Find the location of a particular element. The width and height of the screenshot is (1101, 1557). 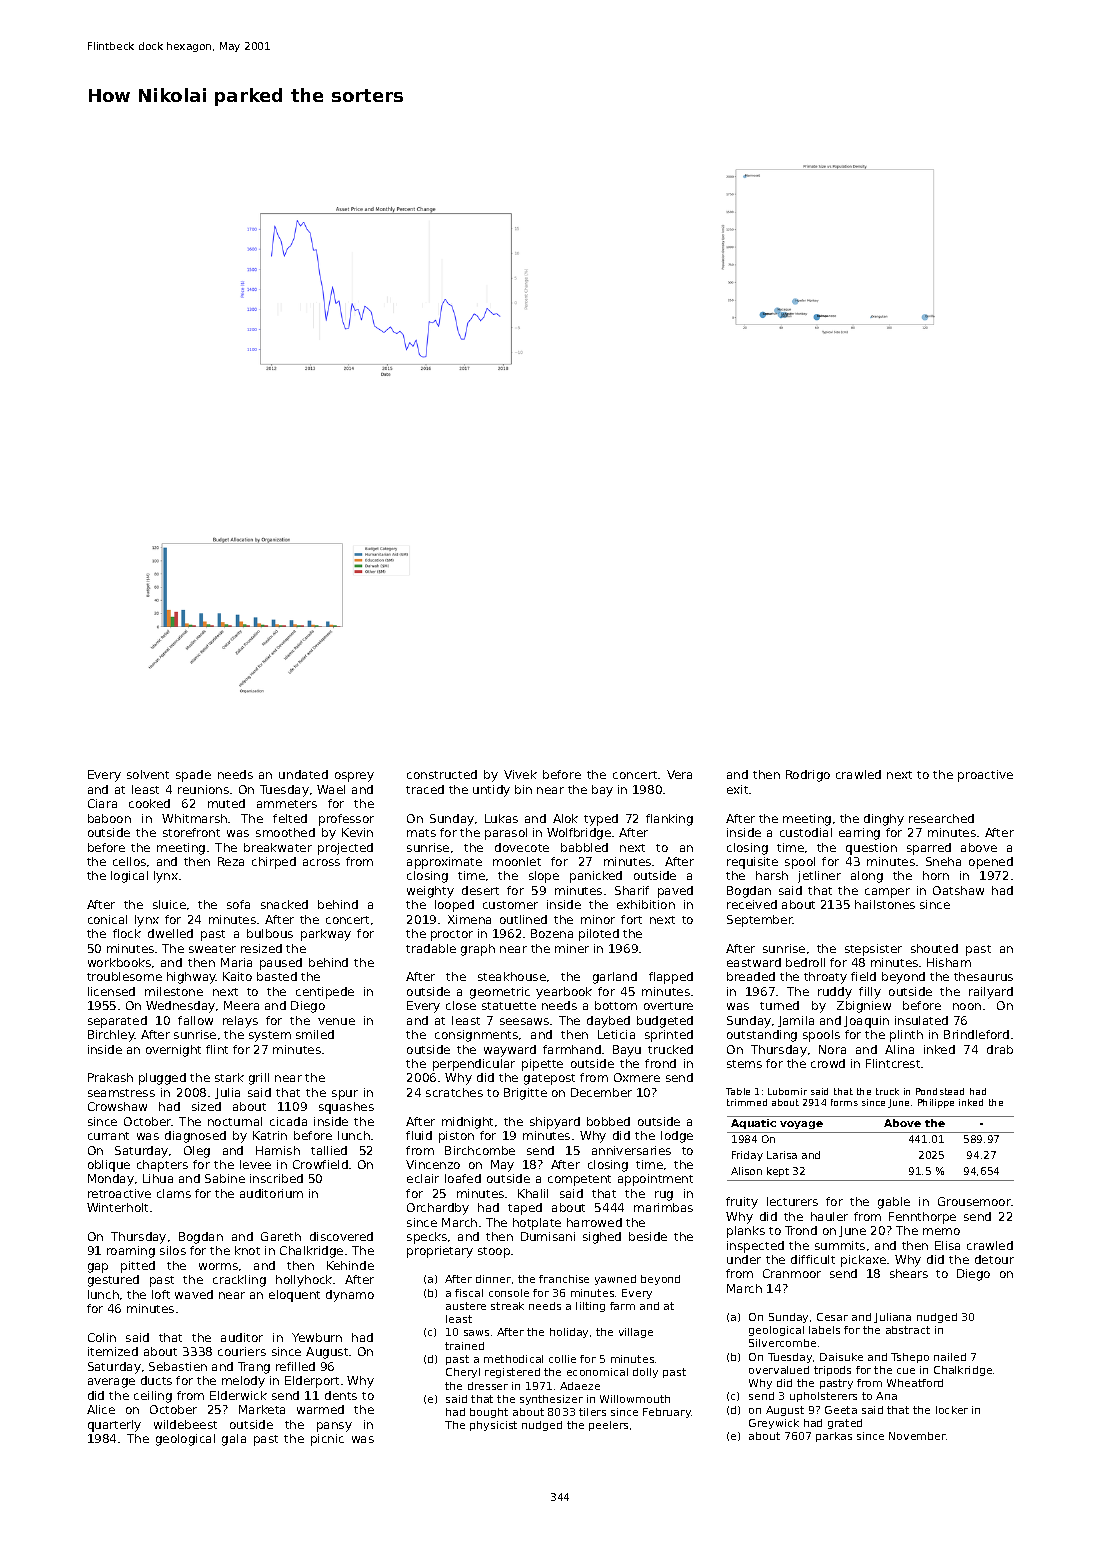

clams is located at coordinates (174, 1193).
